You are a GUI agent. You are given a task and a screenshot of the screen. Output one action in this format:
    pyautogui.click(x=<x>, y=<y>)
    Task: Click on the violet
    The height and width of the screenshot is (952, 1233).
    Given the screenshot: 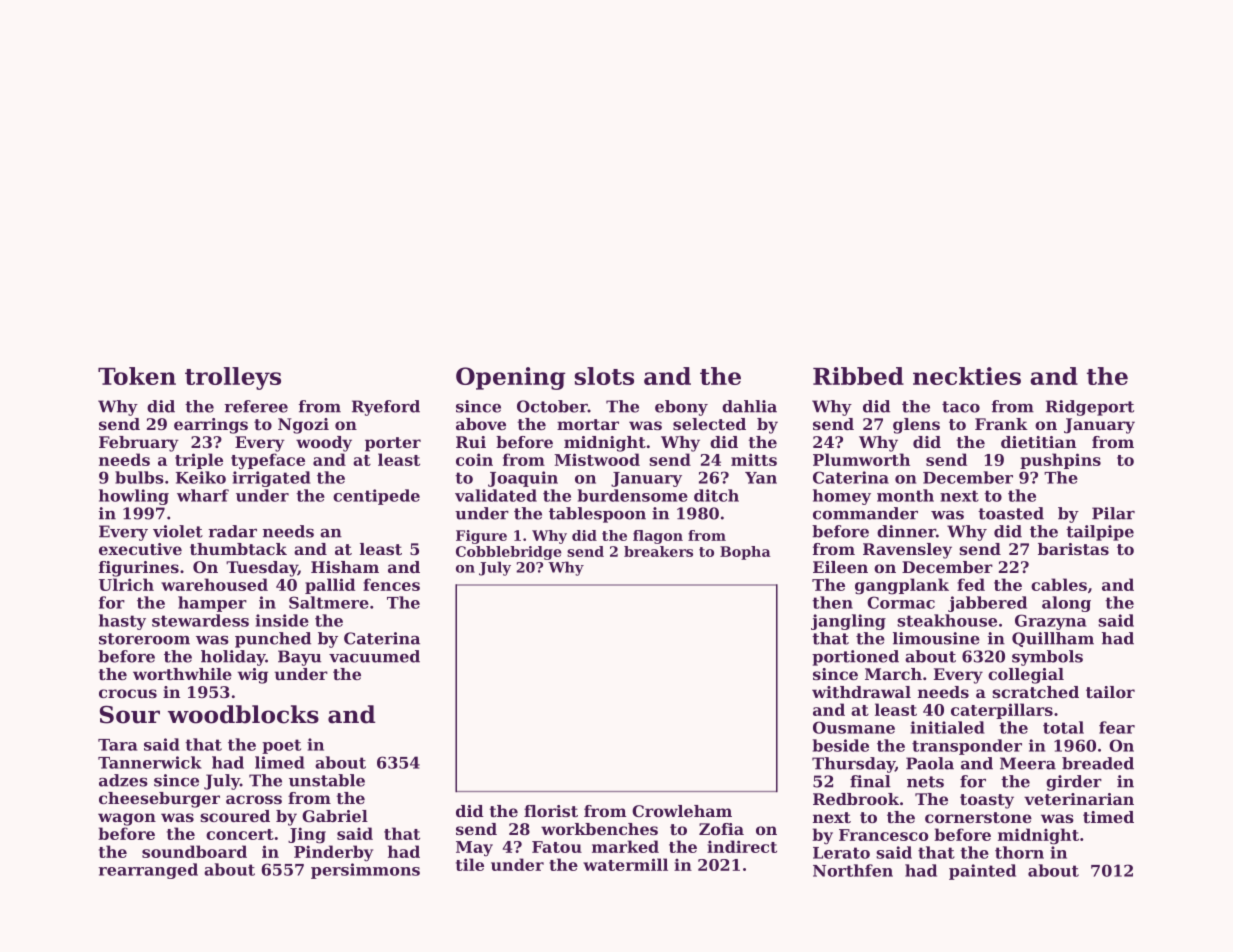 What is the action you would take?
    pyautogui.click(x=178, y=531)
